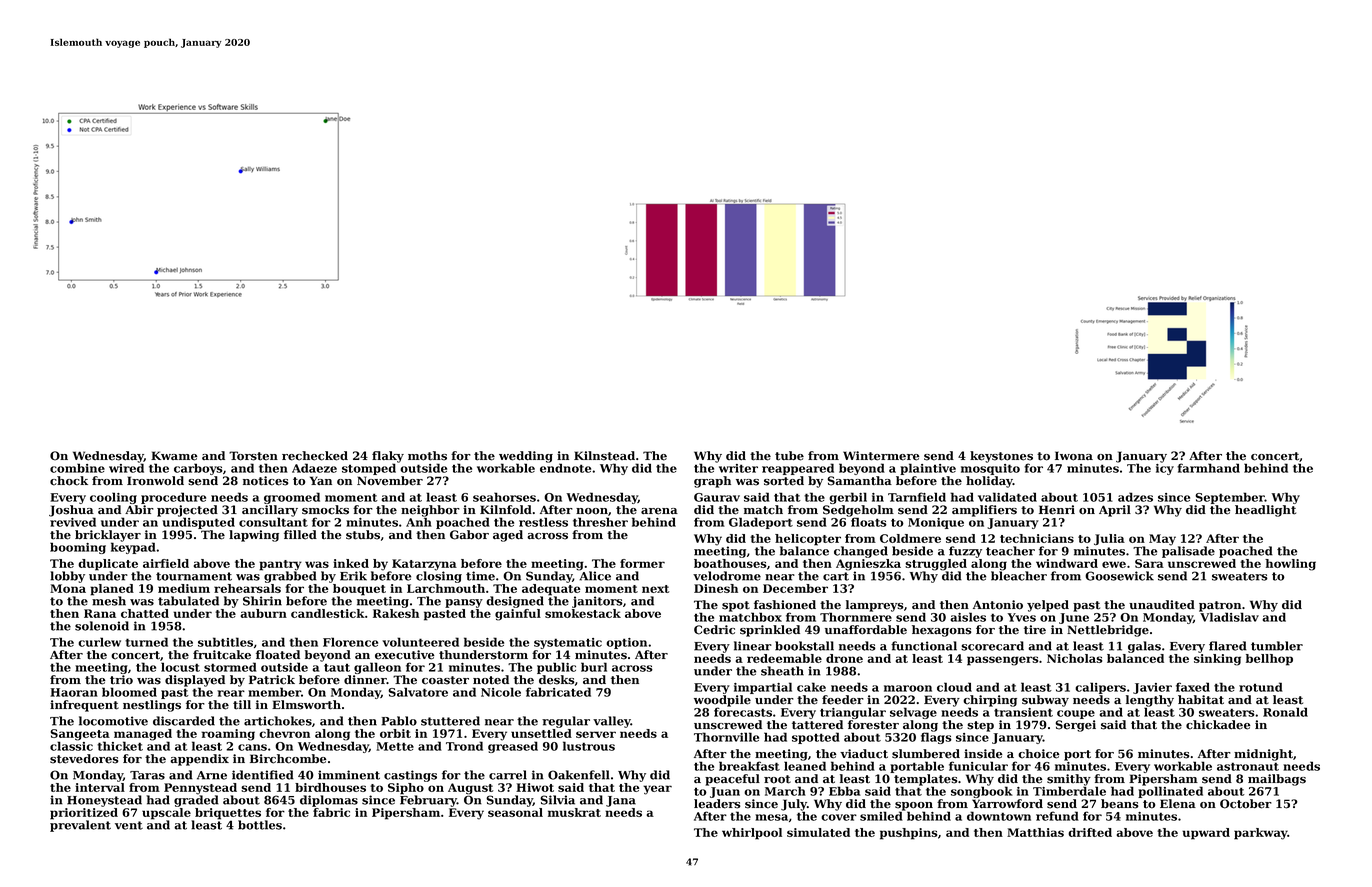  What do you see at coordinates (260, 825) in the screenshot?
I see `bottles` at bounding box center [260, 825].
